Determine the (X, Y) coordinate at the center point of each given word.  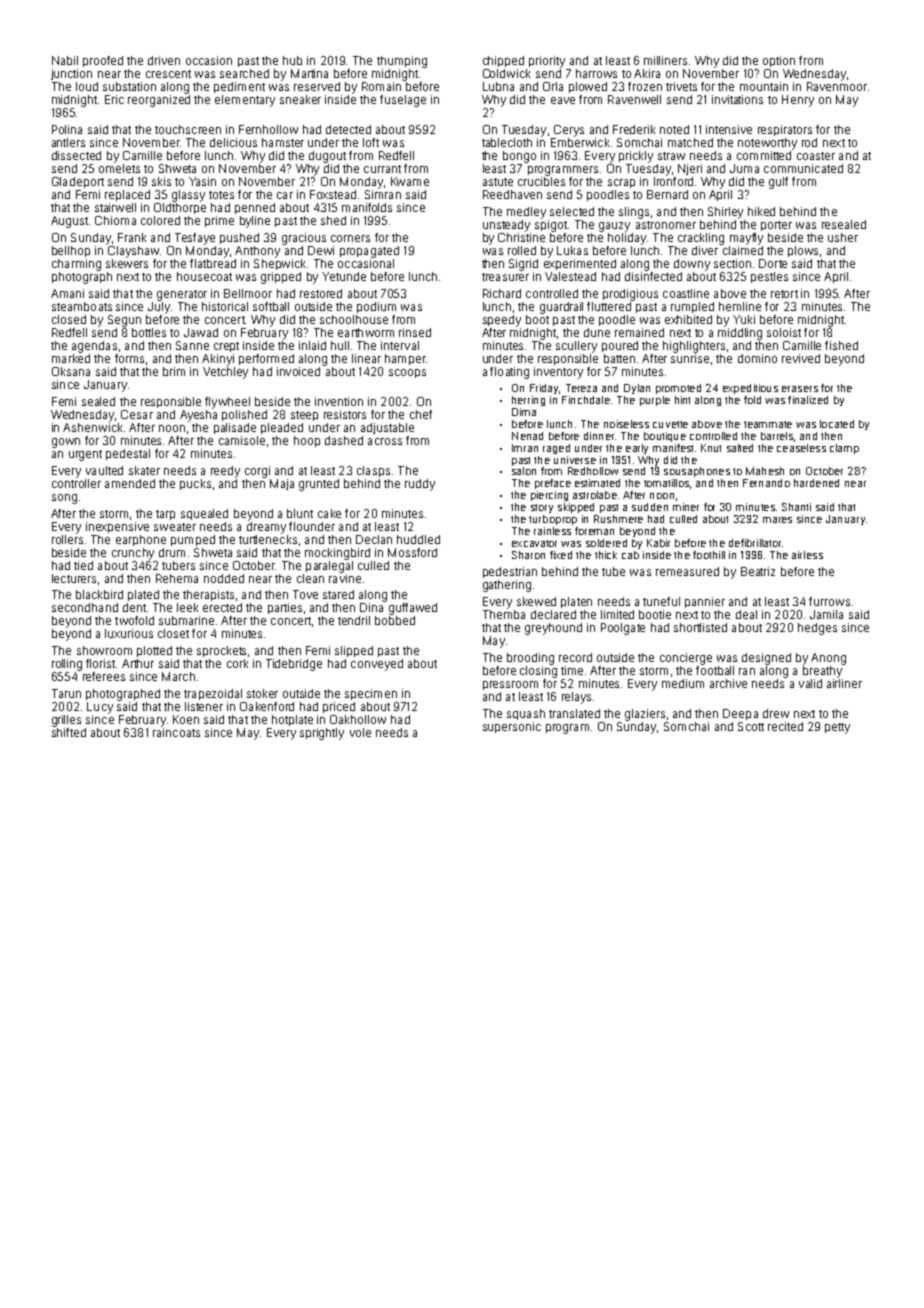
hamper (405, 359)
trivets (681, 86)
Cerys (569, 131)
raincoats (176, 732)
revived (801, 358)
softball (271, 306)
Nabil (65, 60)
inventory (558, 373)
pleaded (282, 428)
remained (639, 332)
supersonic (512, 727)
